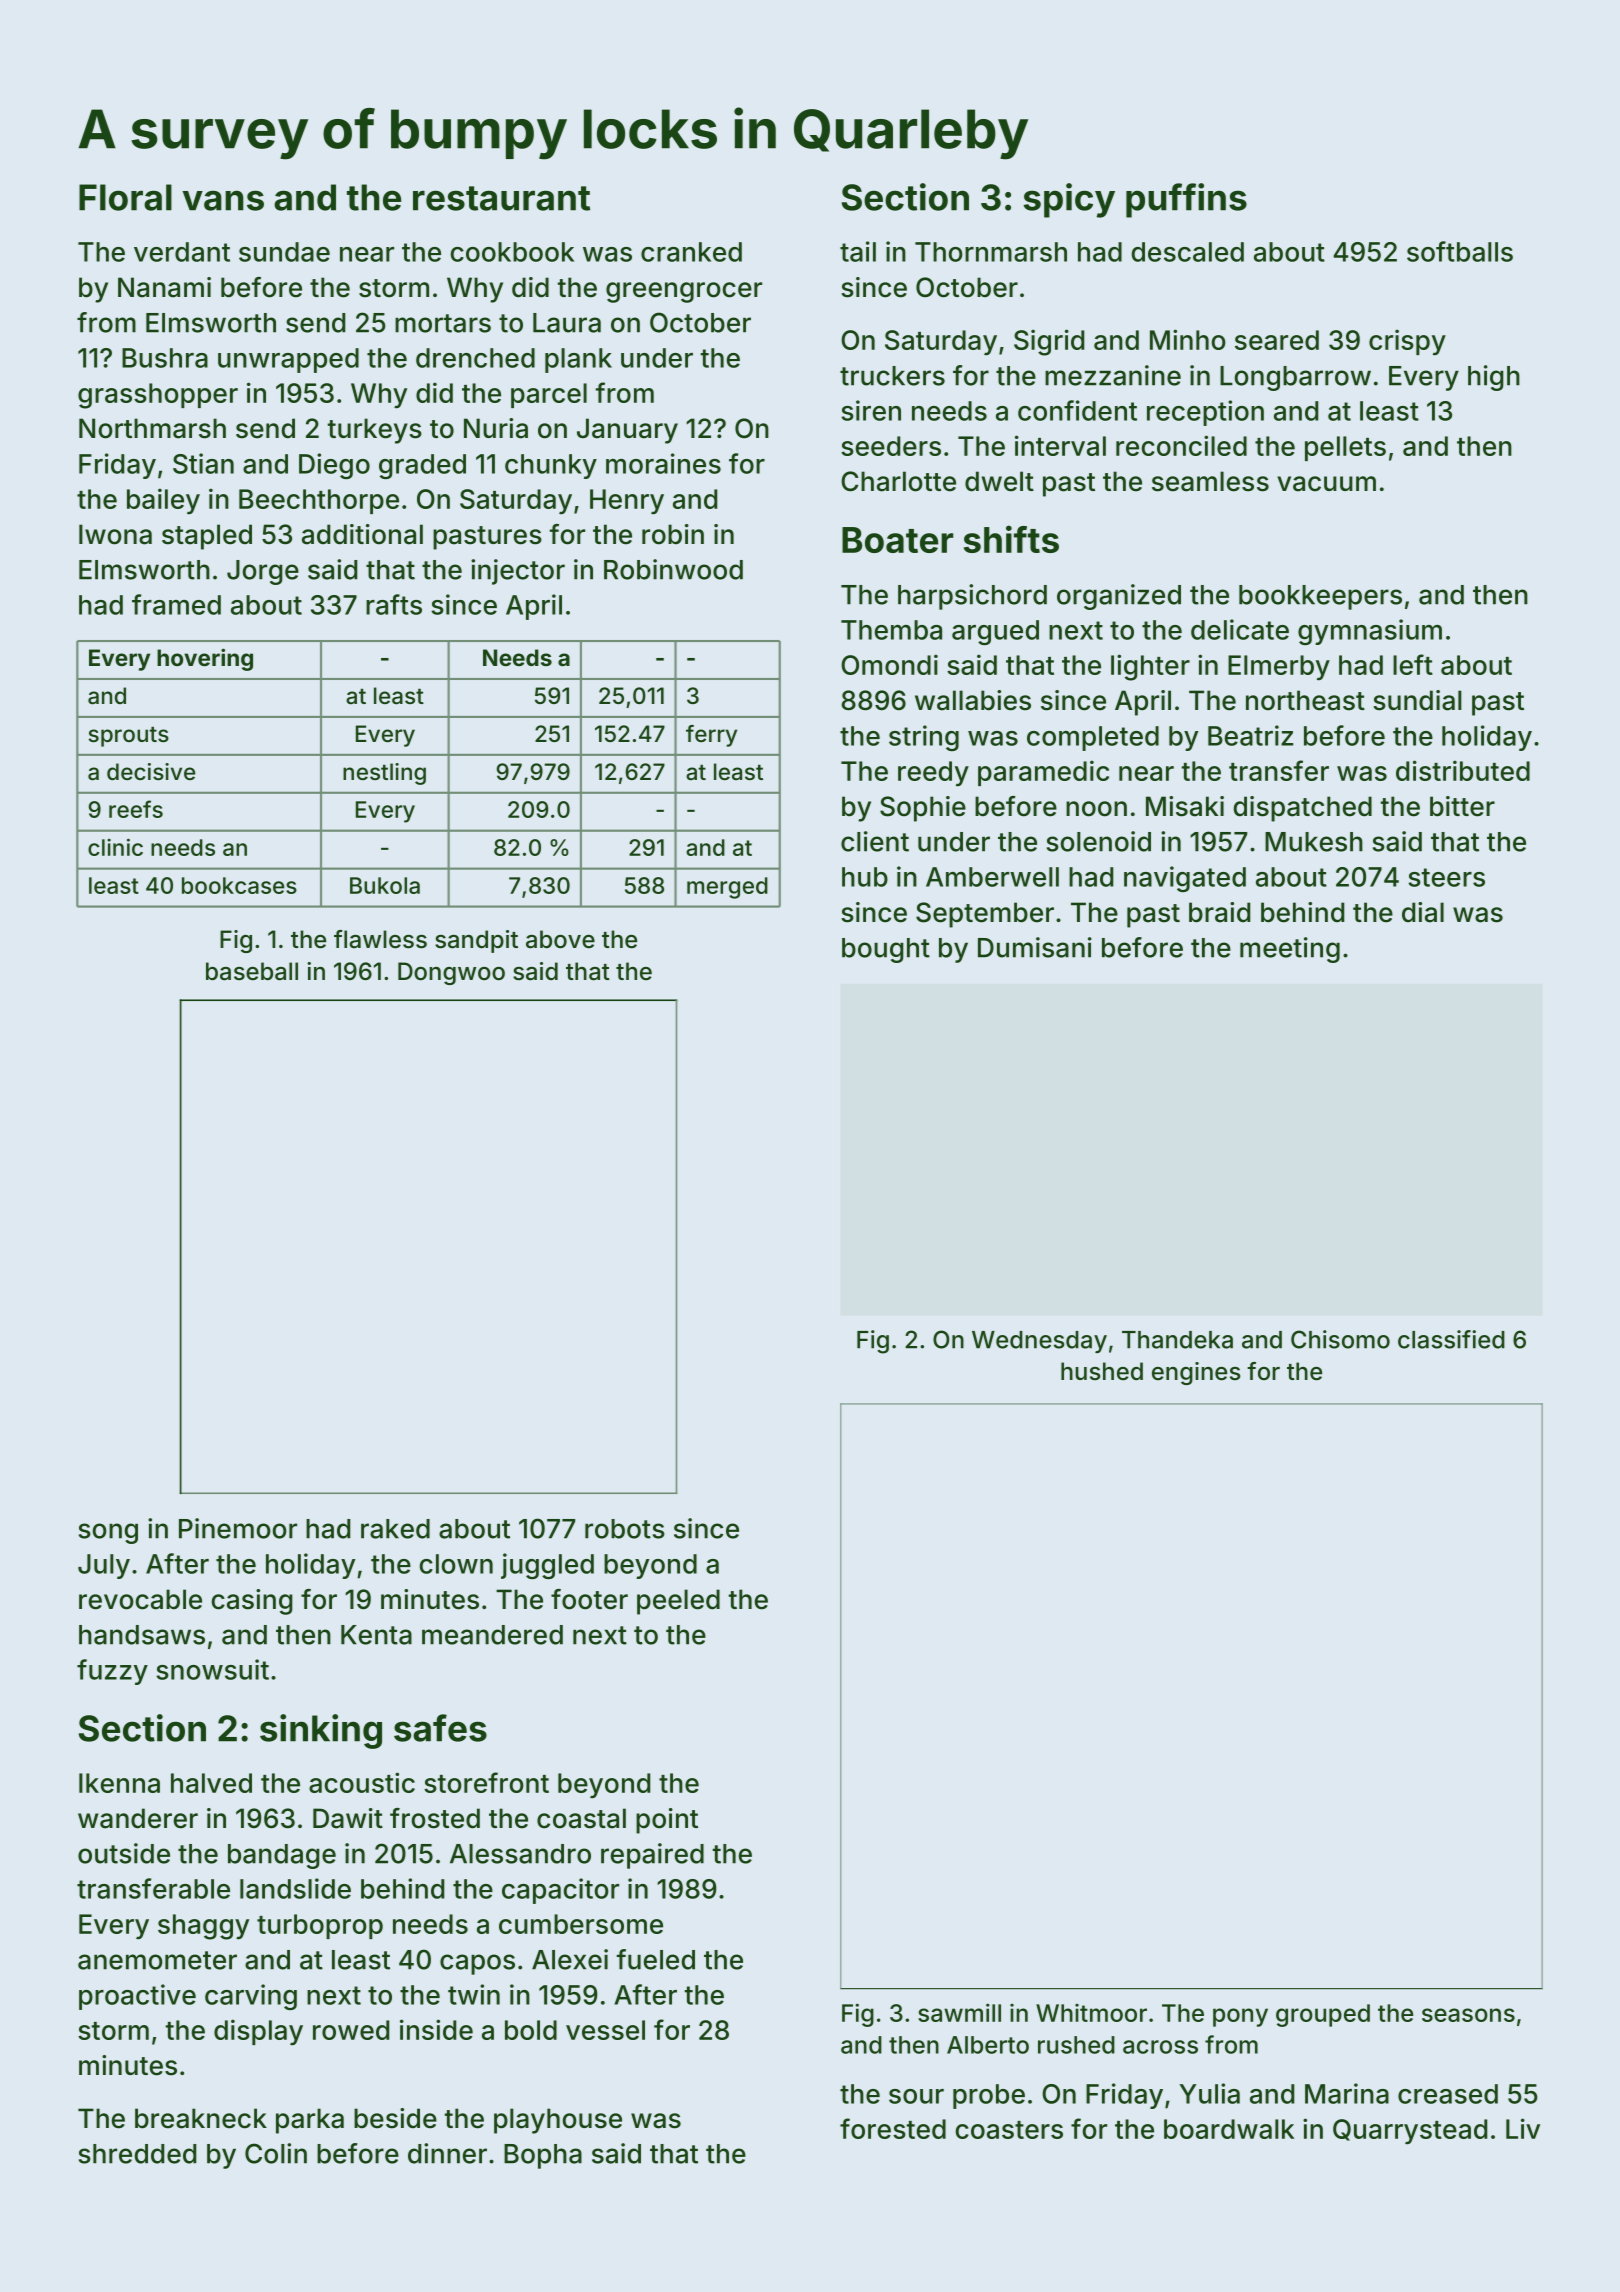  I want to click on clinic, so click(115, 847).
